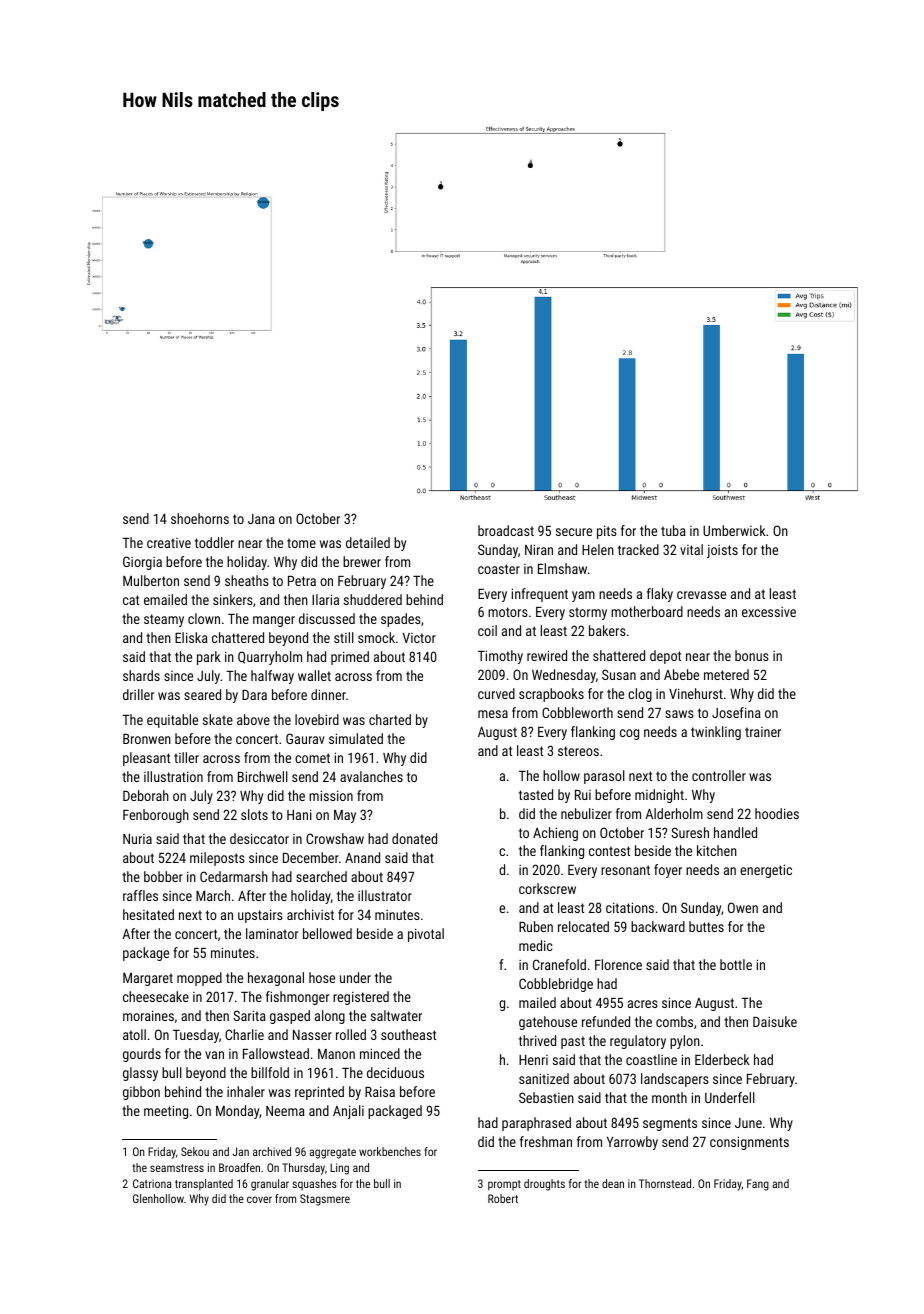 Image resolution: width=924 pixels, height=1314 pixels. I want to click on Stagsmere, so click(325, 1200).
